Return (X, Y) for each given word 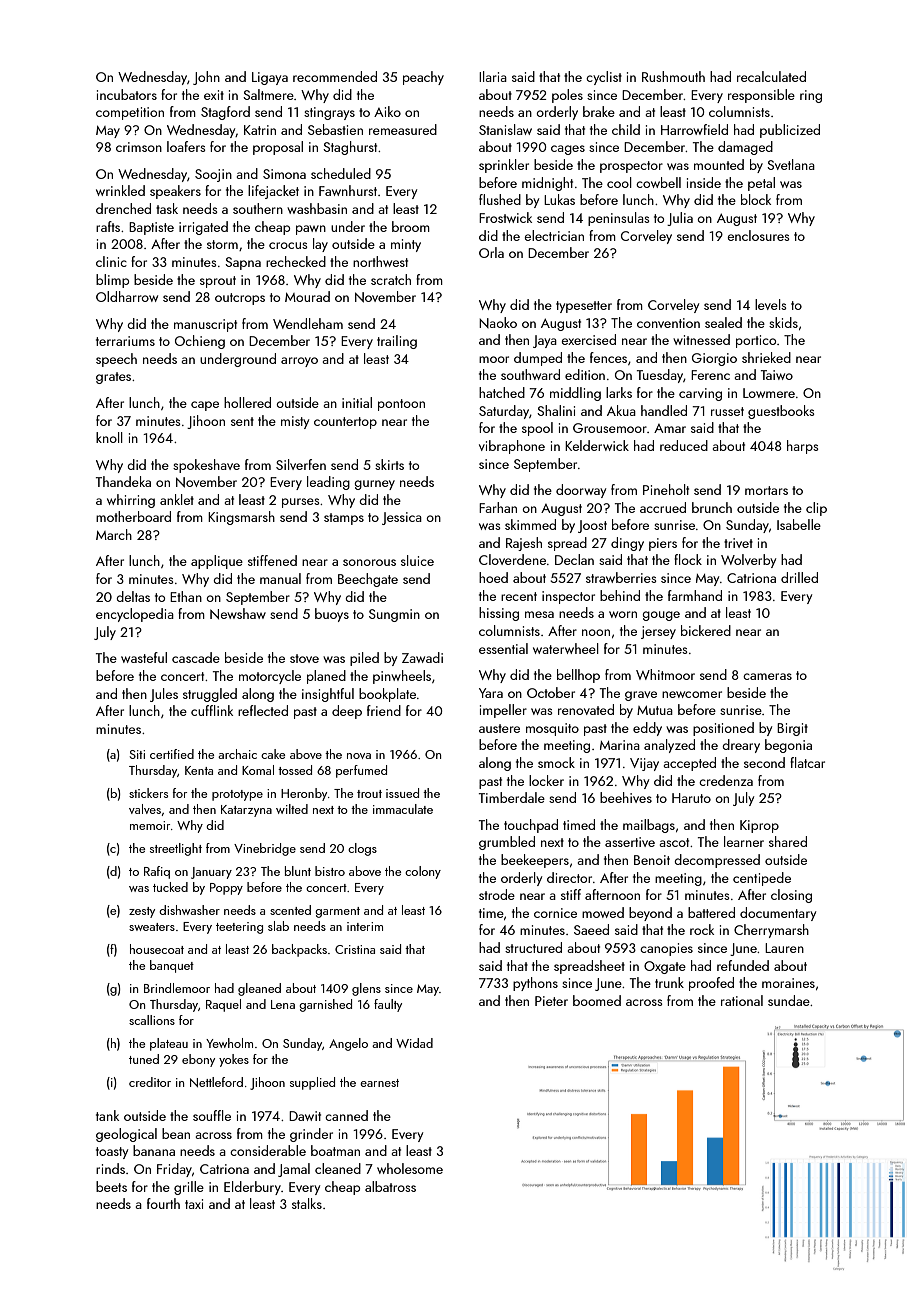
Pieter (551, 1001)
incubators (127, 94)
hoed (493, 577)
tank (107, 1115)
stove (304, 658)
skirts (389, 464)
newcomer (692, 694)
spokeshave (206, 466)
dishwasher (189, 910)
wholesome (410, 1168)
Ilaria (493, 76)
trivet (738, 543)
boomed (597, 1000)
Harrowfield (694, 129)
